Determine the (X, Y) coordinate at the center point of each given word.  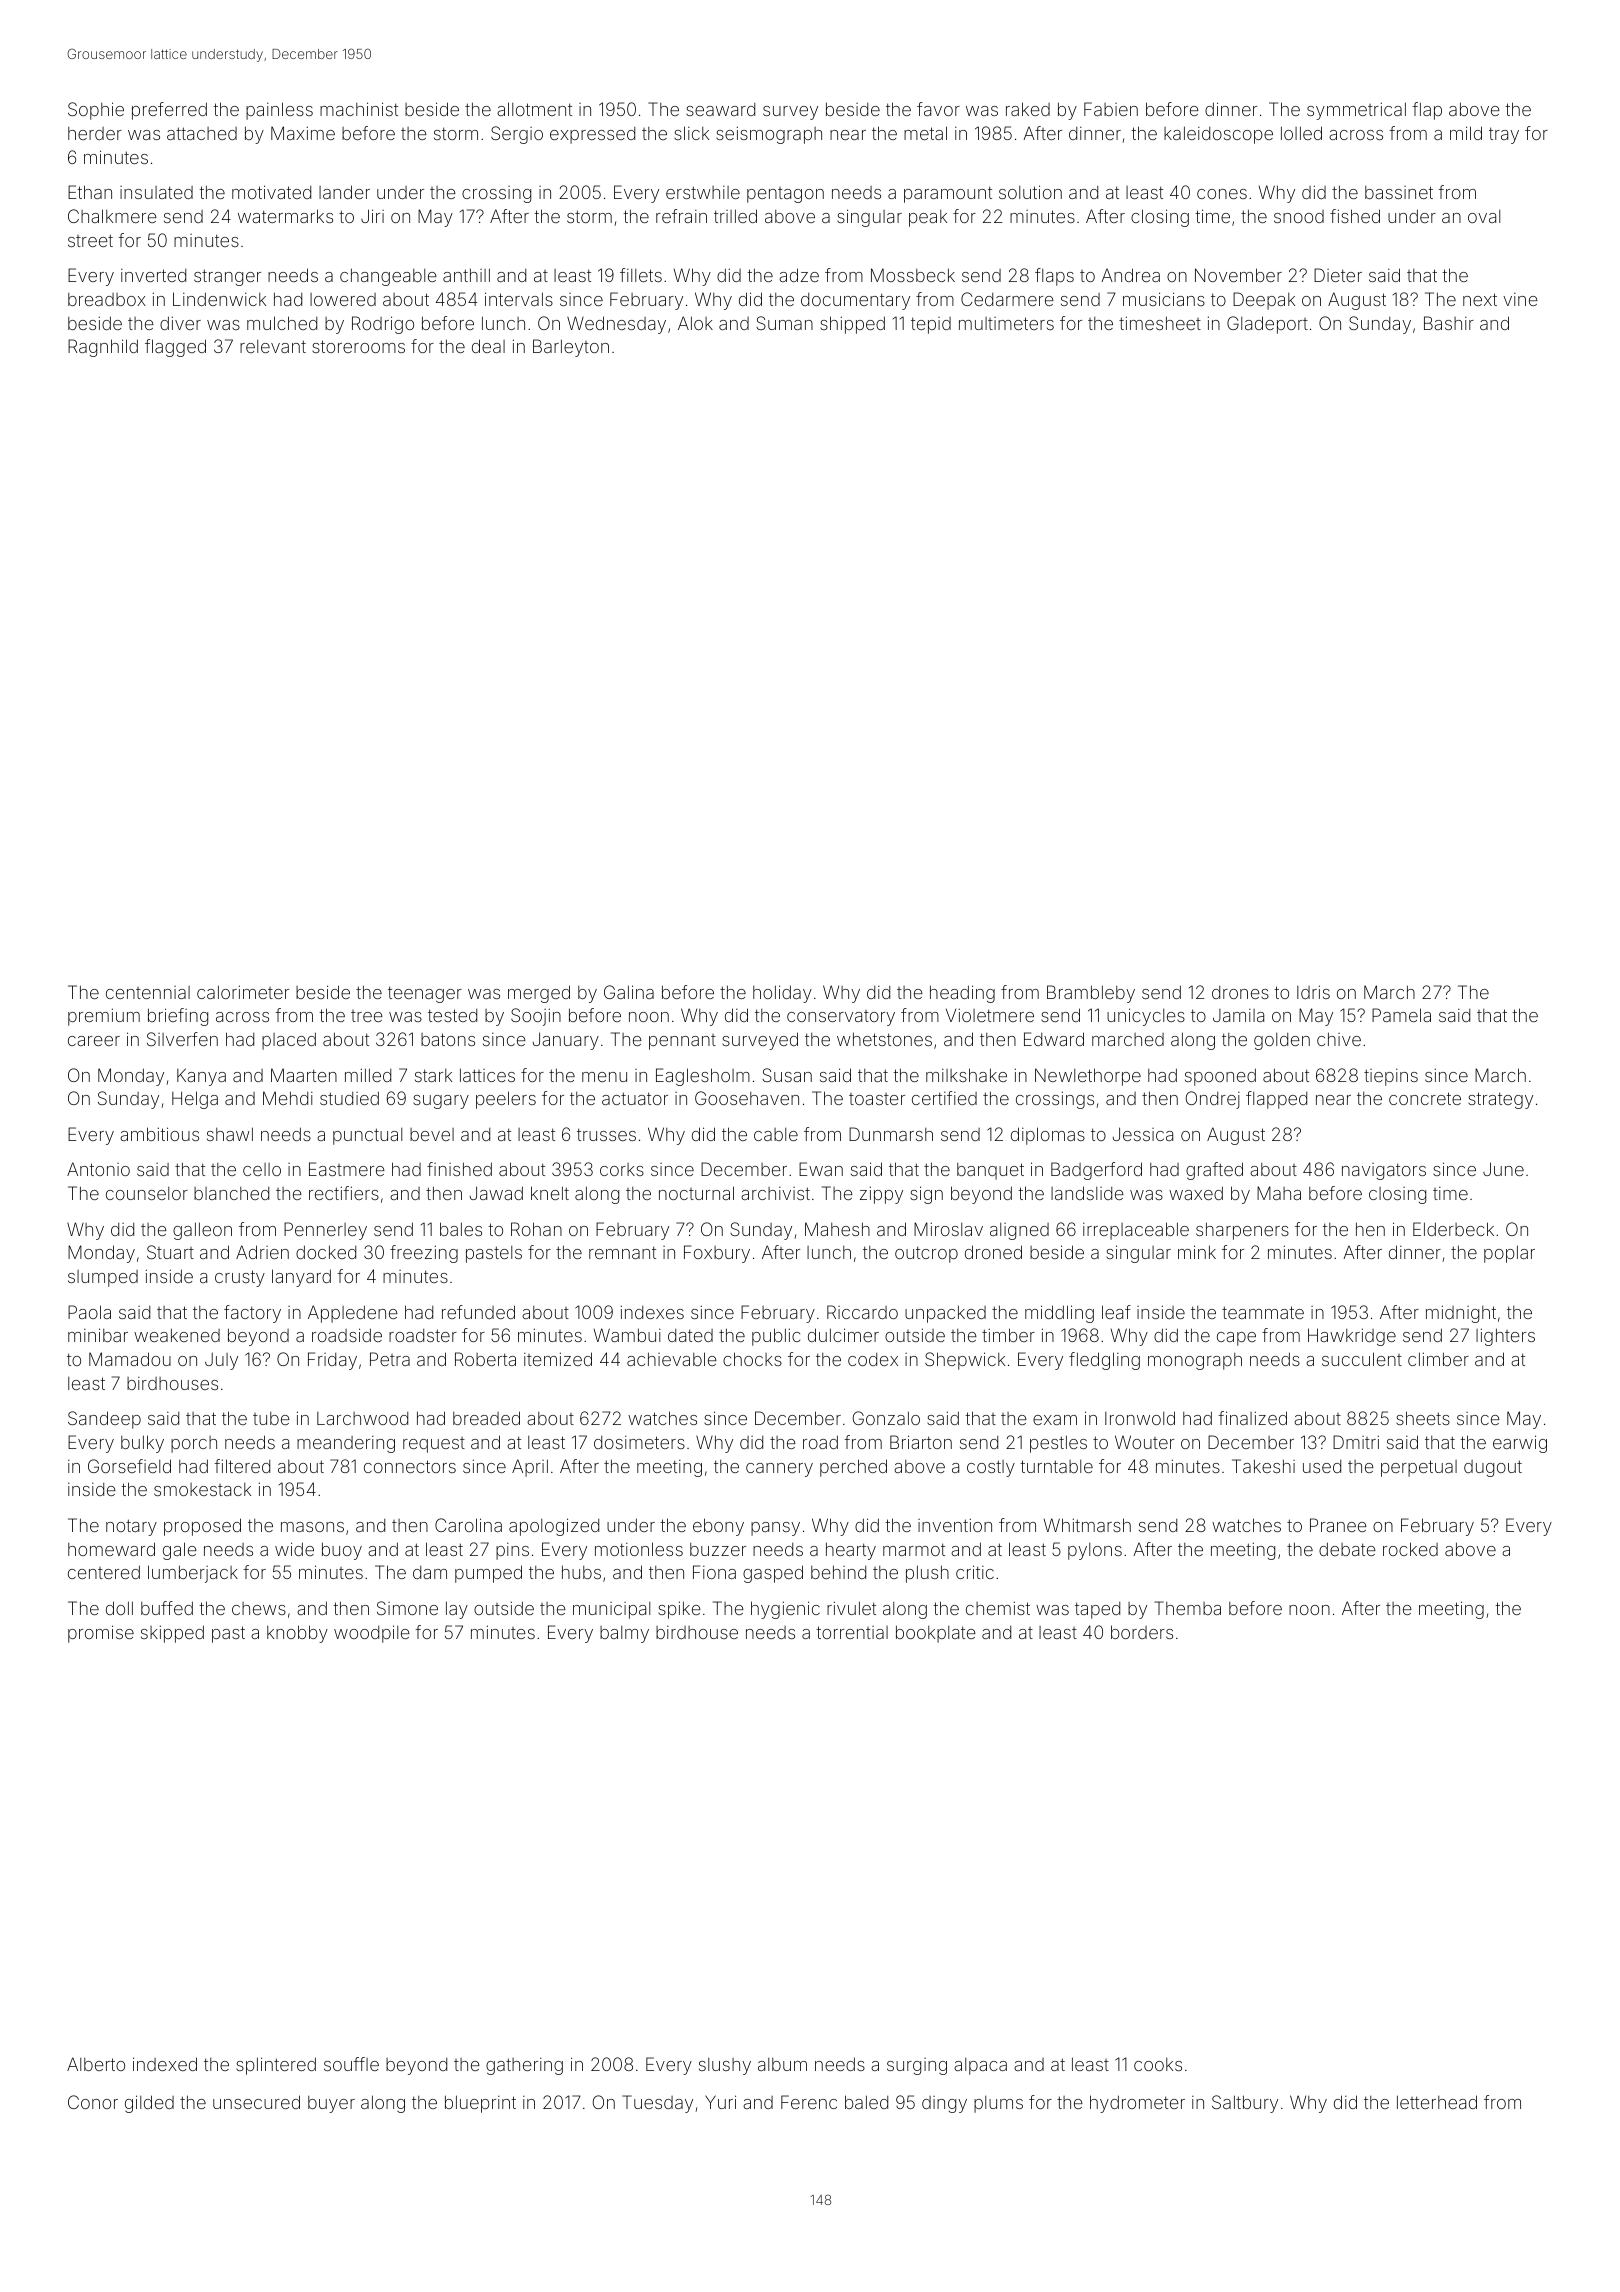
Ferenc (809, 2102)
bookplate (936, 1634)
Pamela (1401, 1015)
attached (202, 133)
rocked (1410, 1549)
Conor (93, 2102)
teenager (425, 994)
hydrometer (1137, 2104)
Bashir (1449, 323)
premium (104, 1017)
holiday (782, 994)
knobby (297, 1634)
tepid (931, 325)
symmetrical (1356, 111)
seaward (720, 109)
